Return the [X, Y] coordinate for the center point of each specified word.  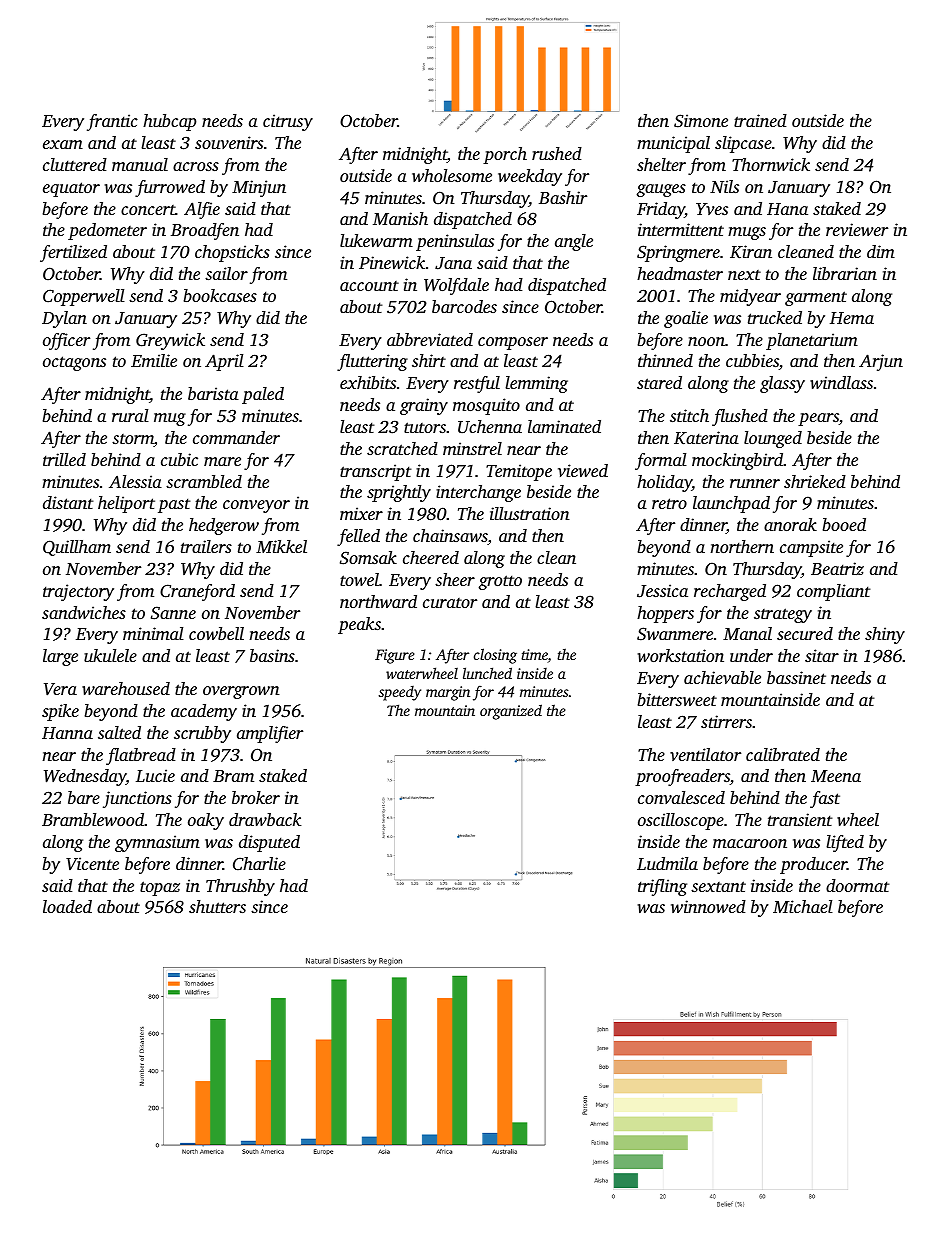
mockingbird [737, 461]
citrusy [288, 122]
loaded [67, 906]
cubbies [752, 362]
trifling [662, 887]
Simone [701, 121]
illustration [530, 513]
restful [477, 384]
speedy [400, 693]
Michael [803, 906]
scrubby [202, 734]
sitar [822, 655]
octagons [74, 363]
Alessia [135, 481]
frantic [112, 122]
